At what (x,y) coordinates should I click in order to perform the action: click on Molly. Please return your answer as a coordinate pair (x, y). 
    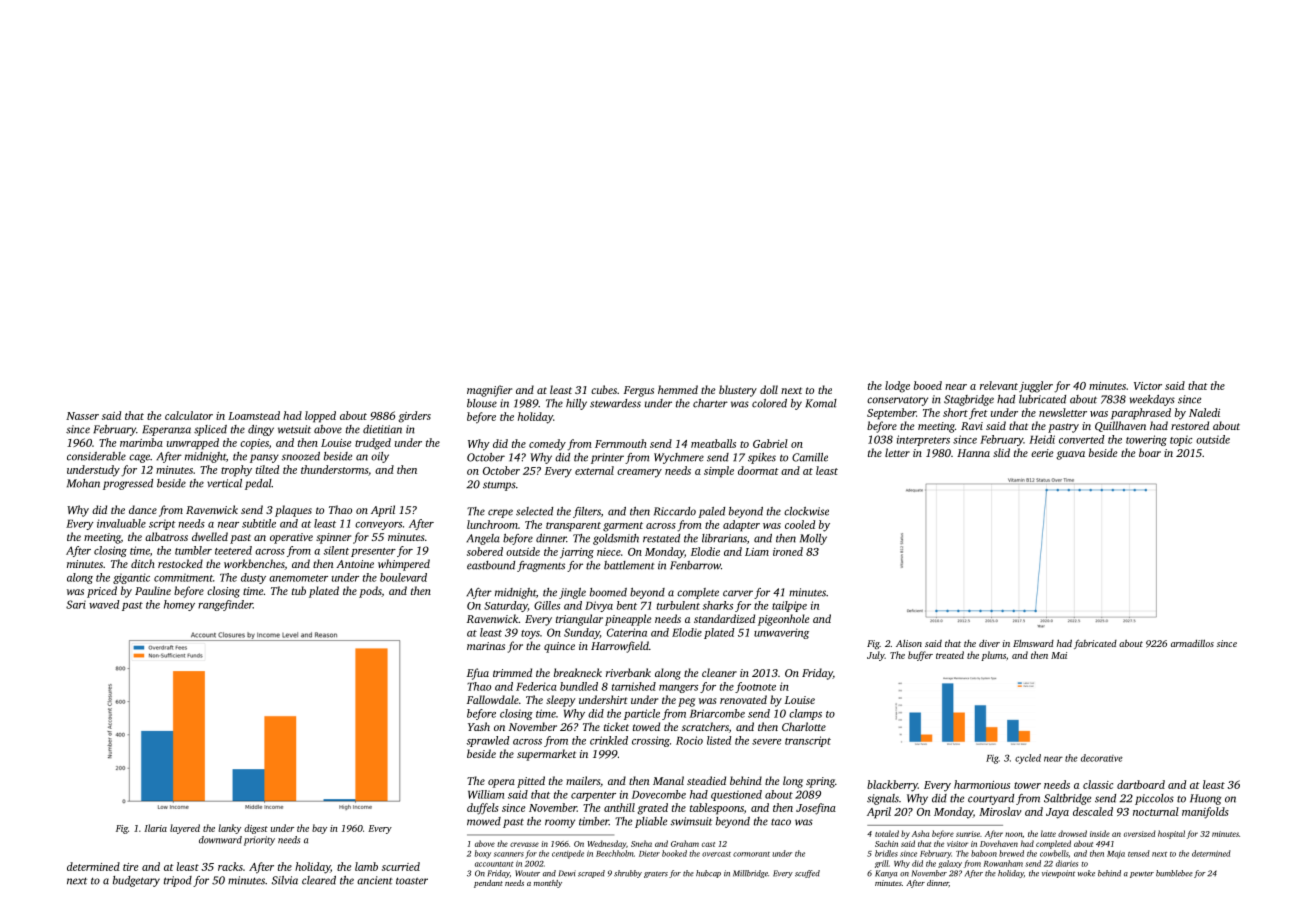
    Looking at the image, I should click on (813, 539).
